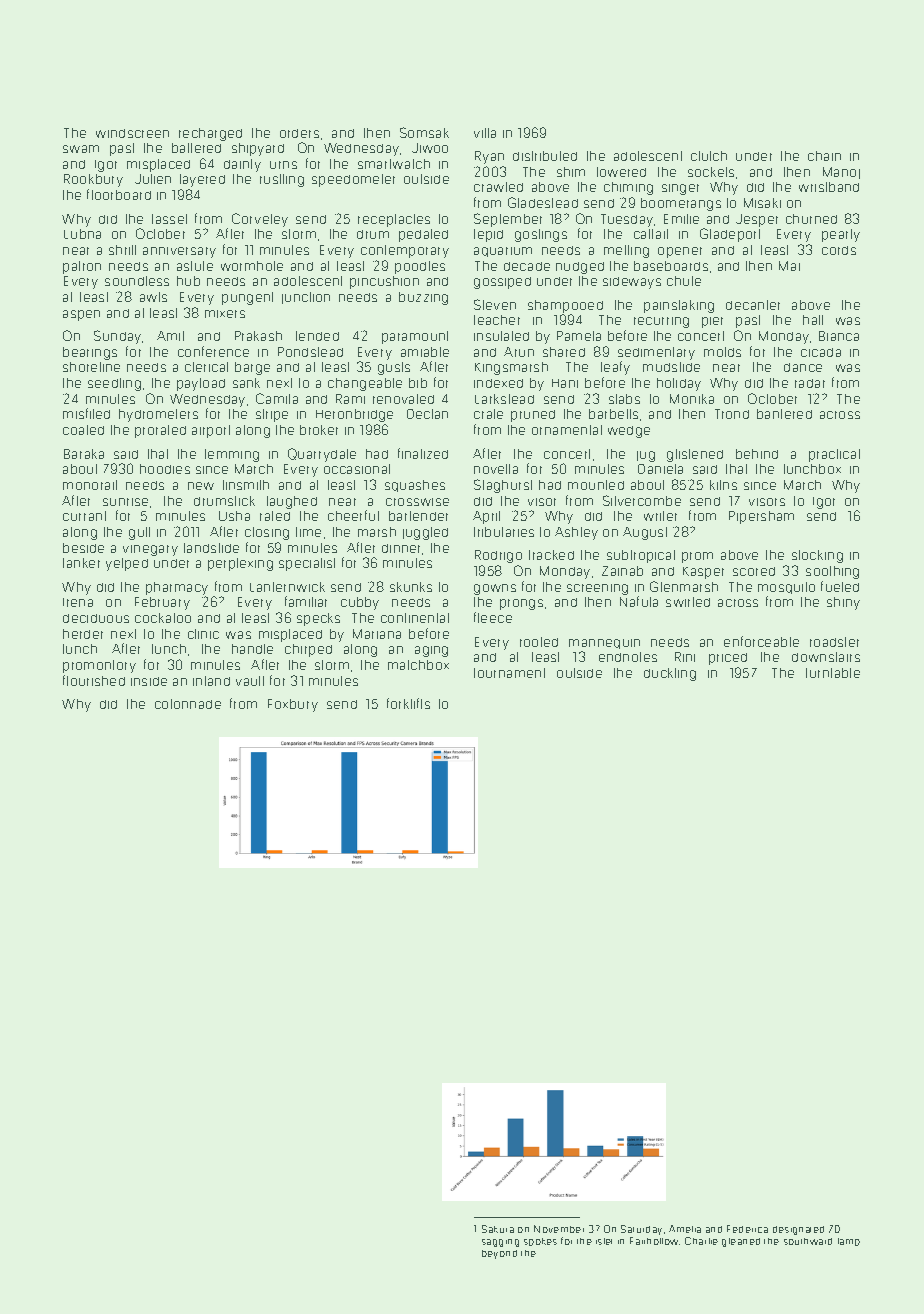  What do you see at coordinates (826, 657) in the image?
I see `downstairs` at bounding box center [826, 657].
